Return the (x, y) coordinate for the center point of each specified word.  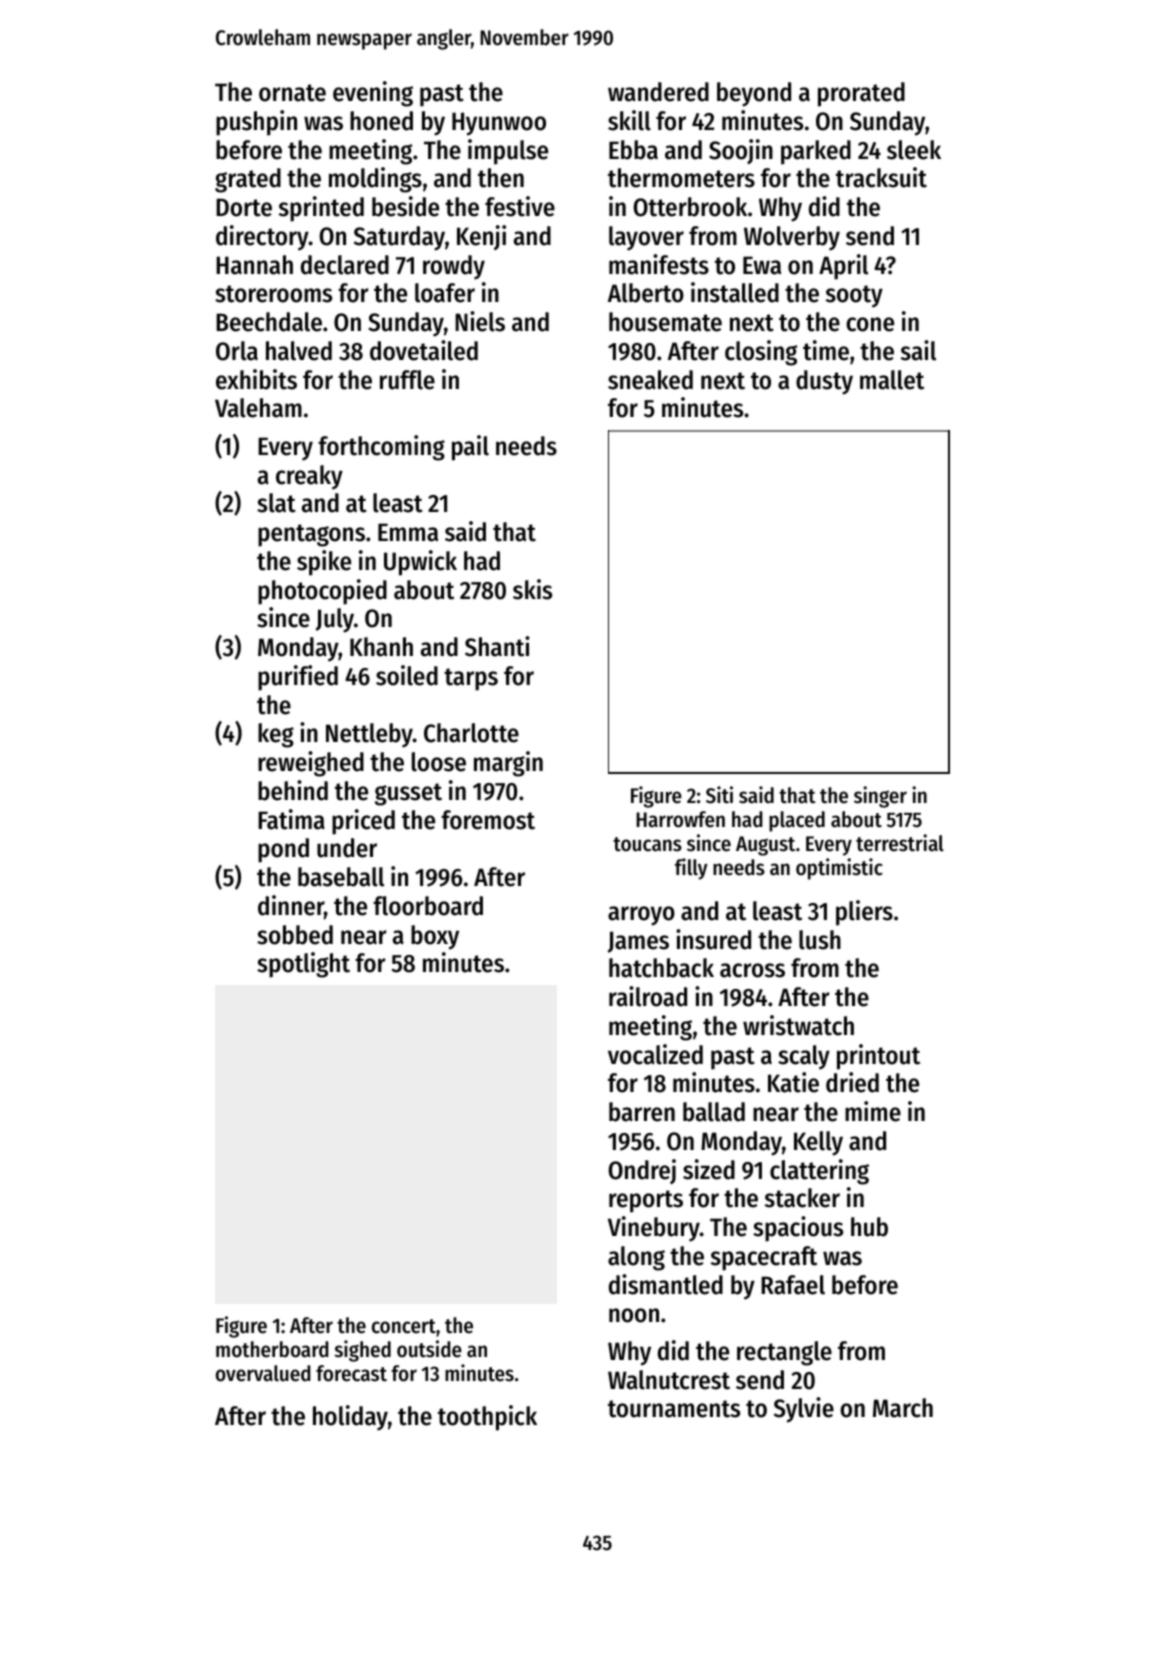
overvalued (263, 1373)
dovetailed (424, 350)
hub (869, 1227)
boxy (435, 937)
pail (470, 448)
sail (918, 350)
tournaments (674, 1409)
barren (642, 1112)
